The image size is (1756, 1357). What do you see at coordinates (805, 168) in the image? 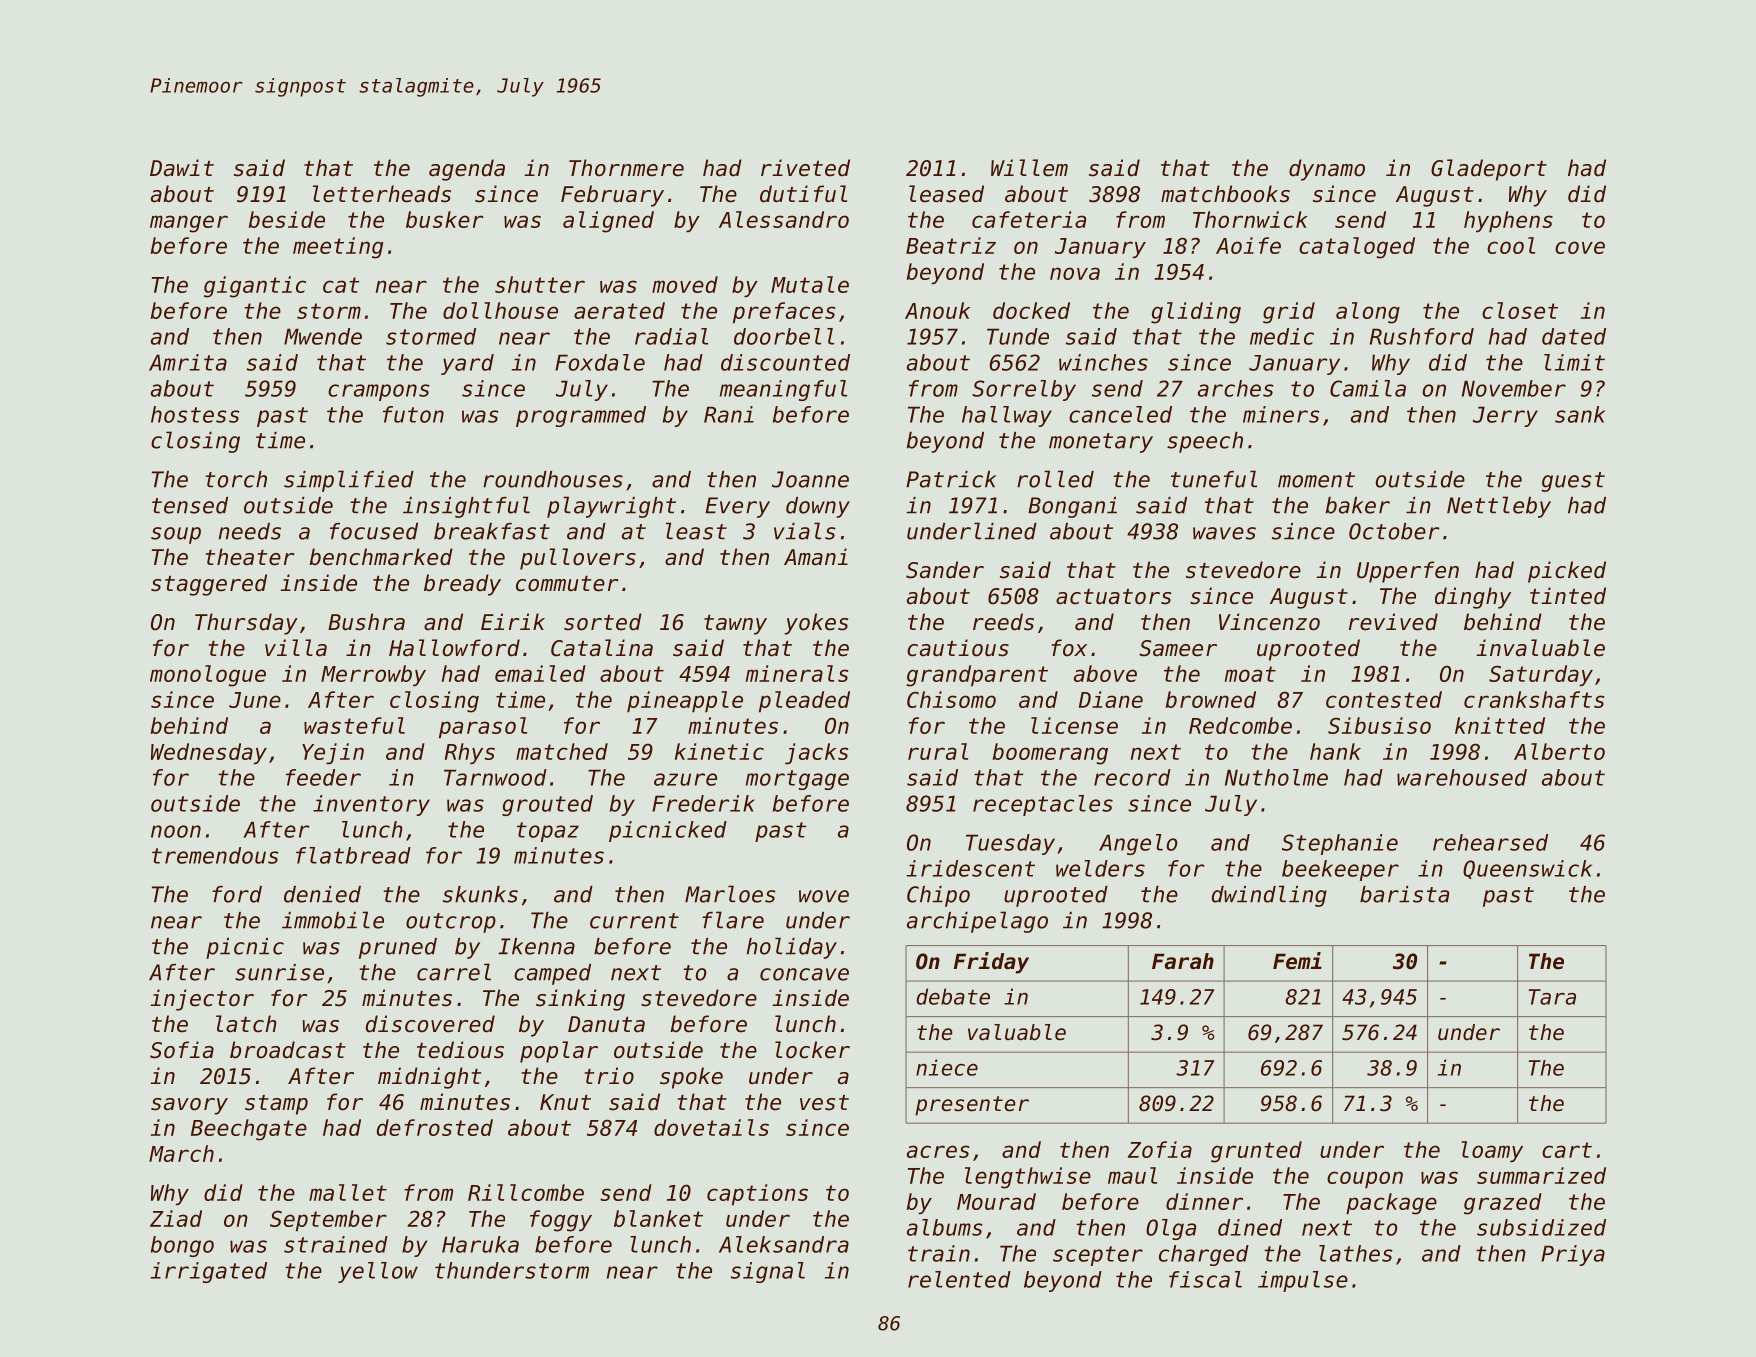
I see `riveted` at bounding box center [805, 168].
